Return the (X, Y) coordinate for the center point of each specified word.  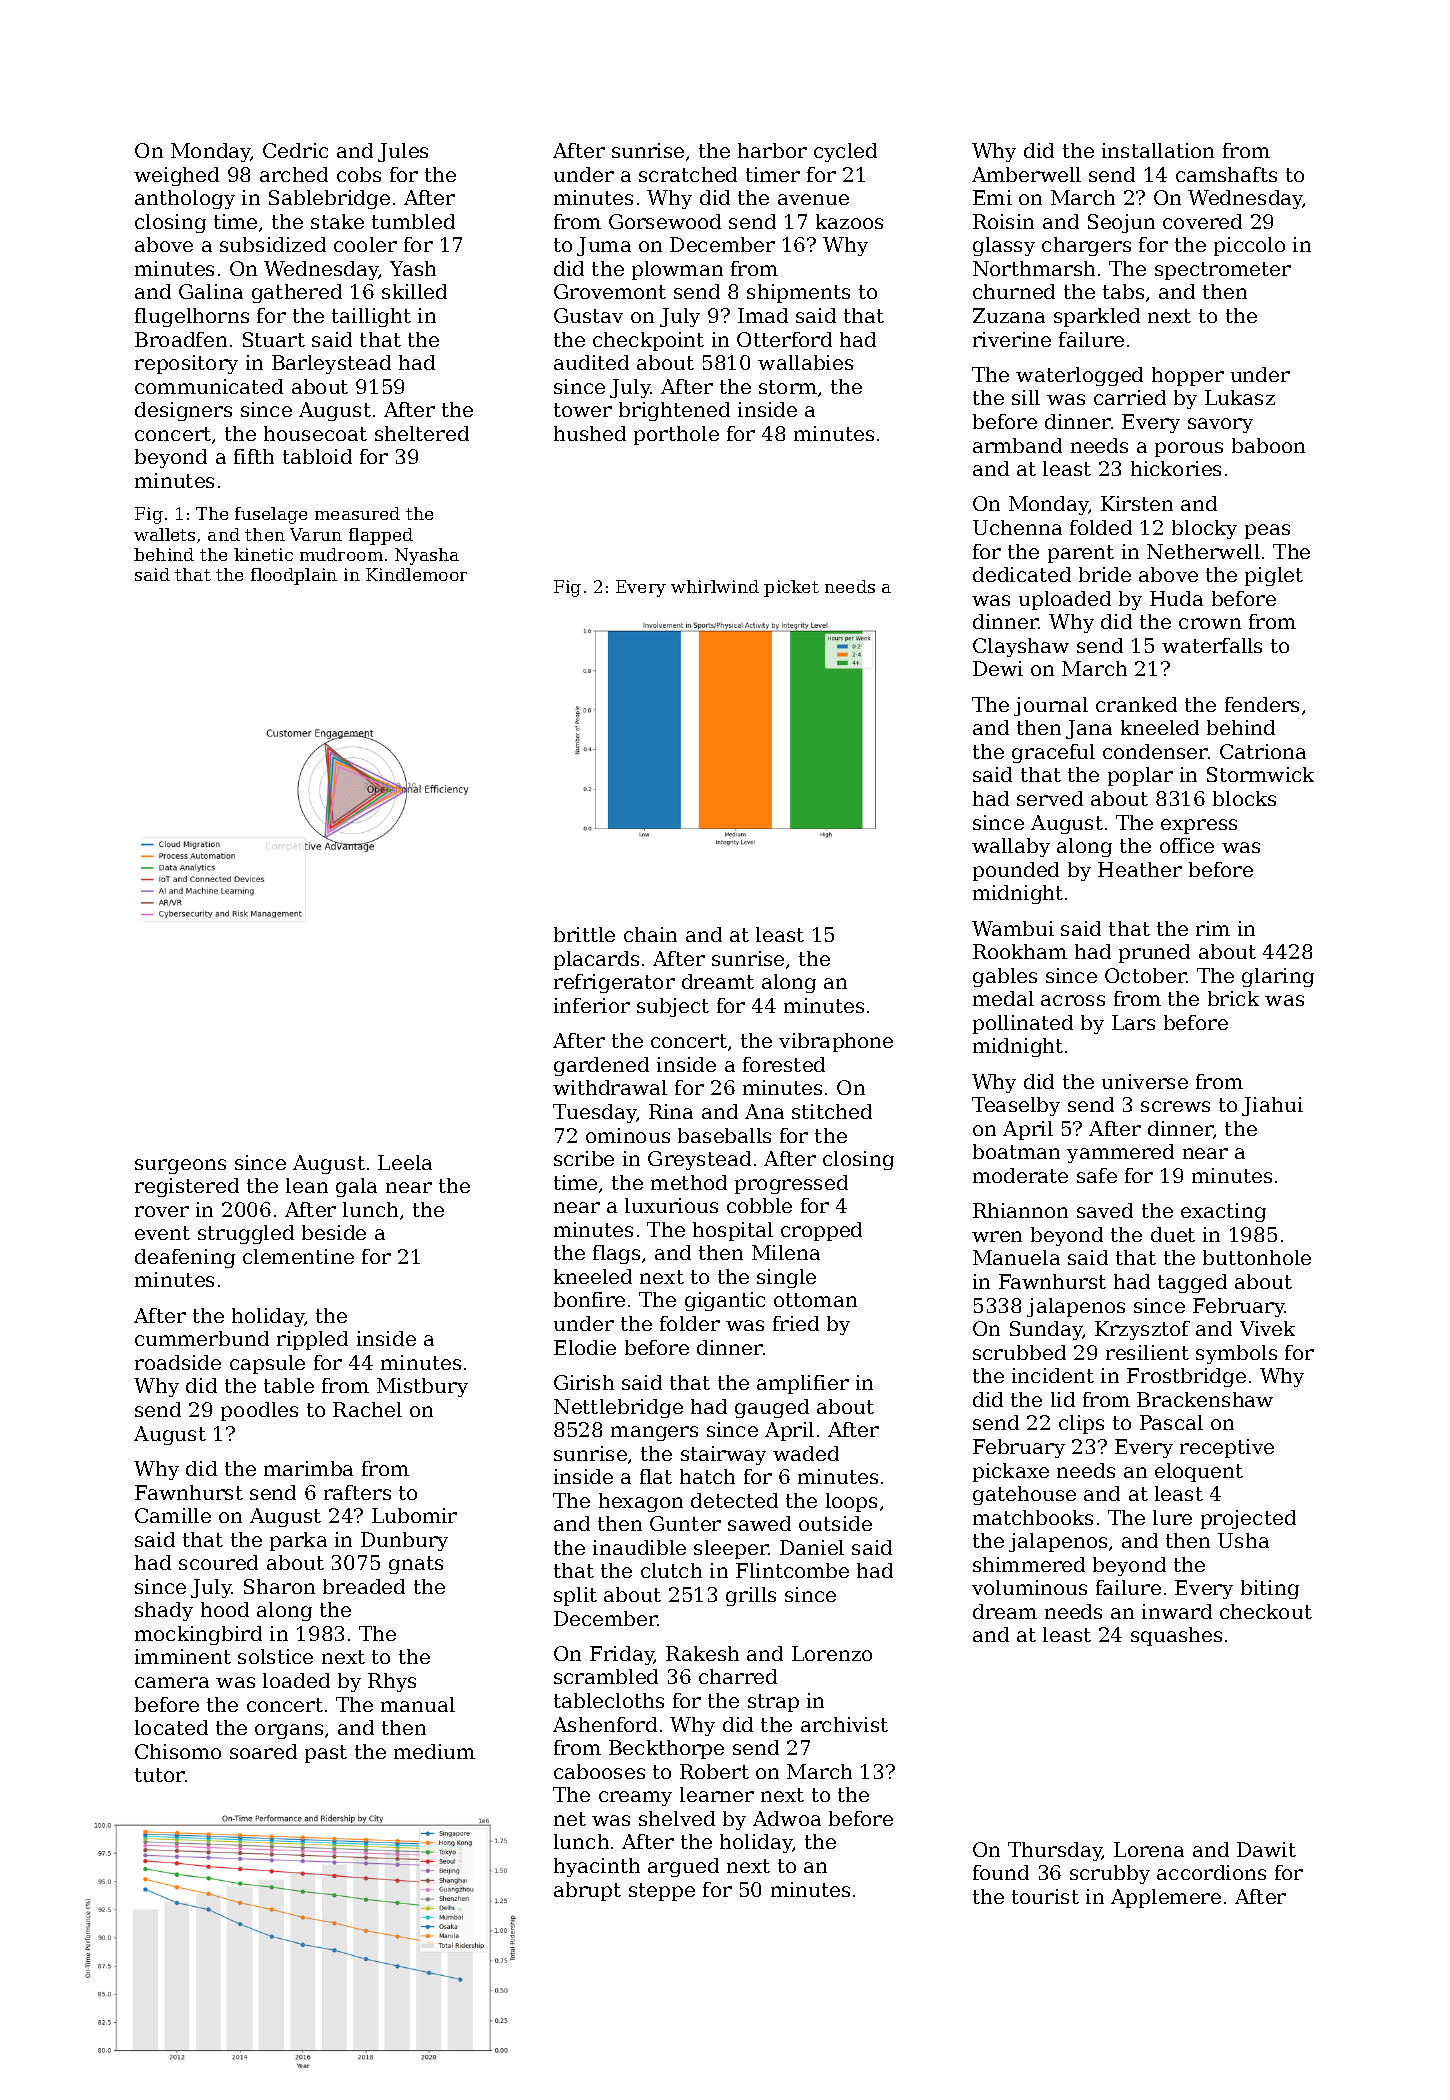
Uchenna (1017, 527)
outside (835, 1523)
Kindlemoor (416, 574)
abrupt (587, 1891)
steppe (662, 1892)
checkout (1266, 1611)
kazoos (849, 221)
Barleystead (331, 364)
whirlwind (715, 586)
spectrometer (1223, 271)
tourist (1045, 1896)
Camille (173, 1515)
